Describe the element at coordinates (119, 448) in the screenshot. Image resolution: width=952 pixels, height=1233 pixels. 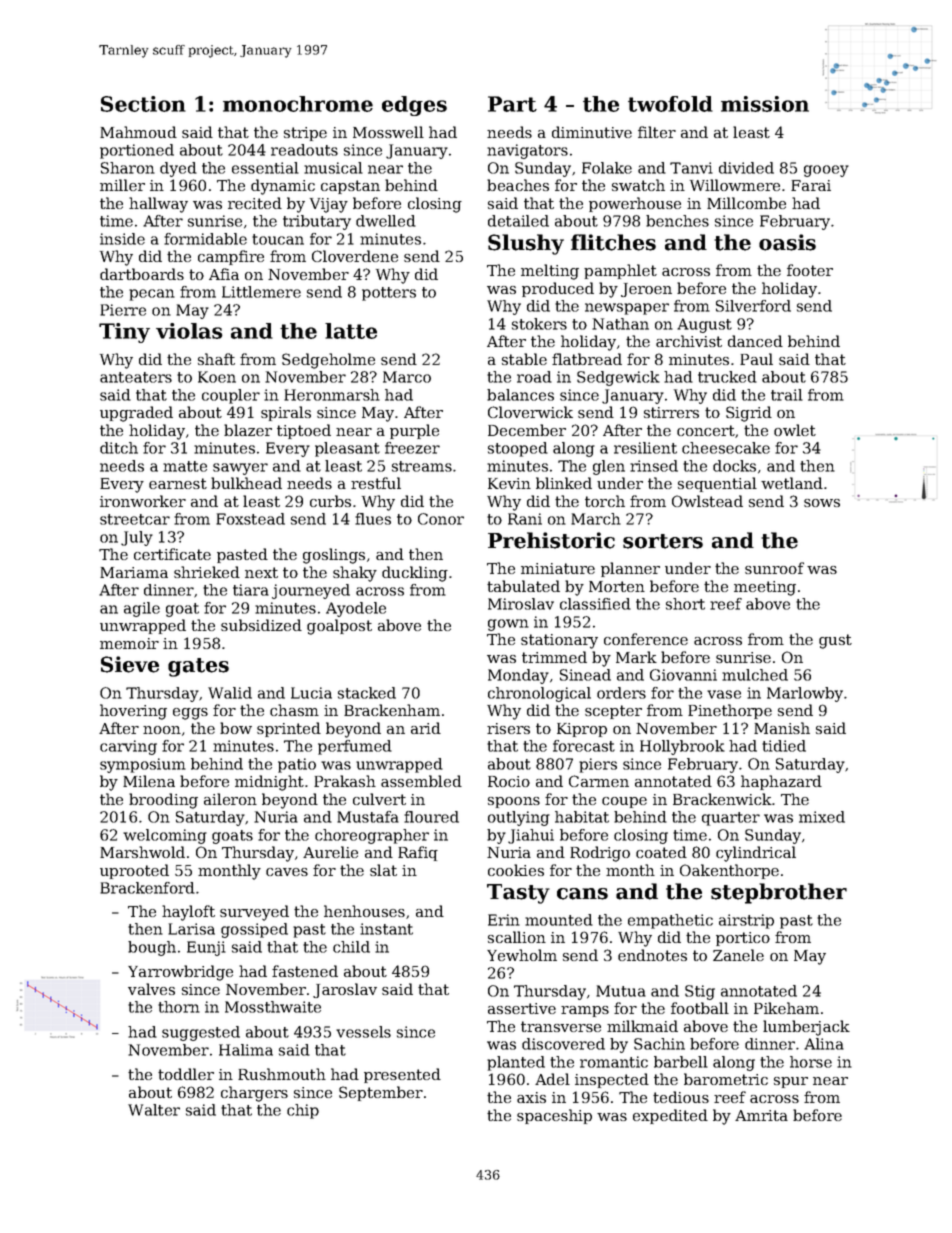
I see `ditch` at that location.
